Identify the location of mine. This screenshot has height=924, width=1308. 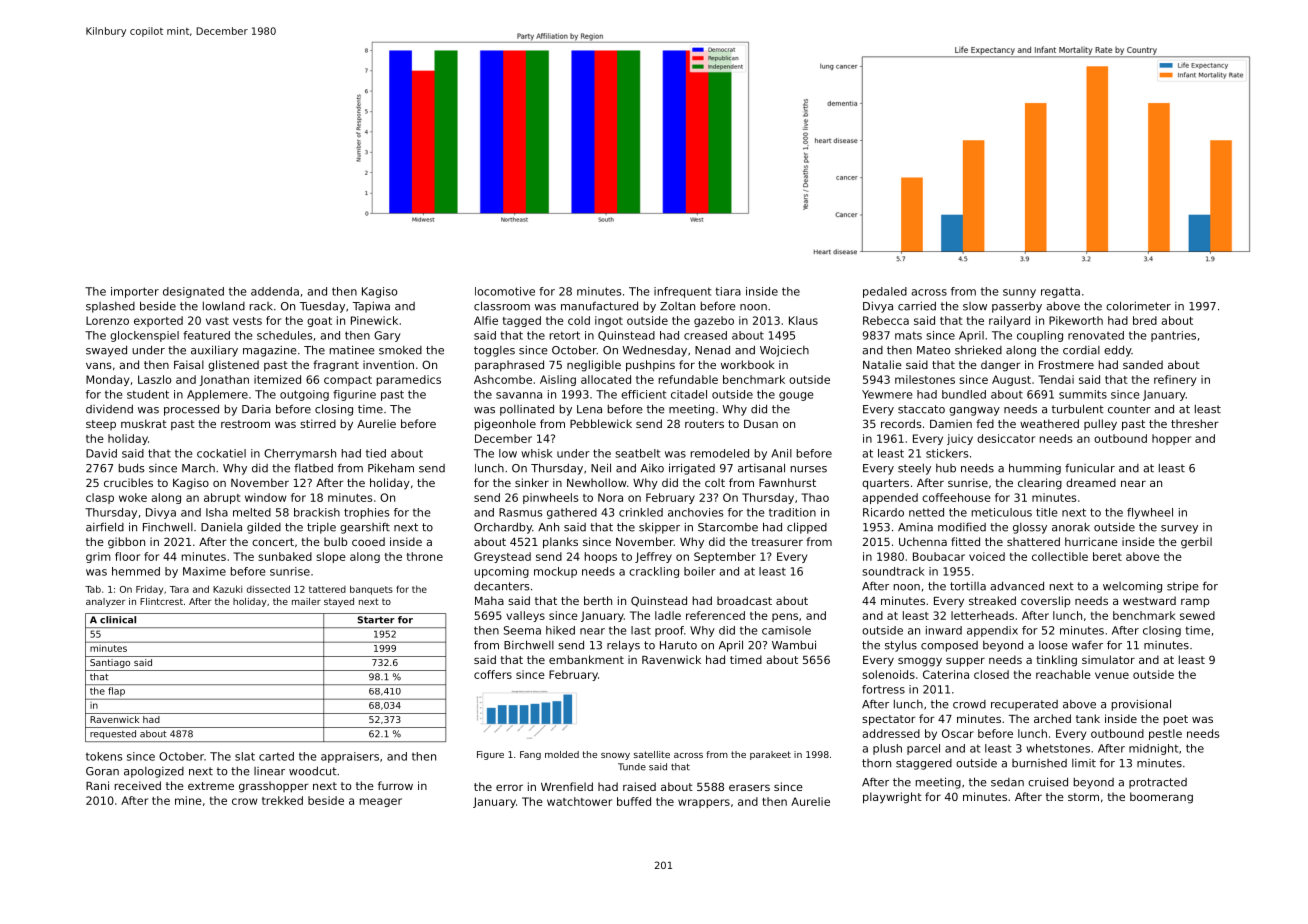
(188, 800).
